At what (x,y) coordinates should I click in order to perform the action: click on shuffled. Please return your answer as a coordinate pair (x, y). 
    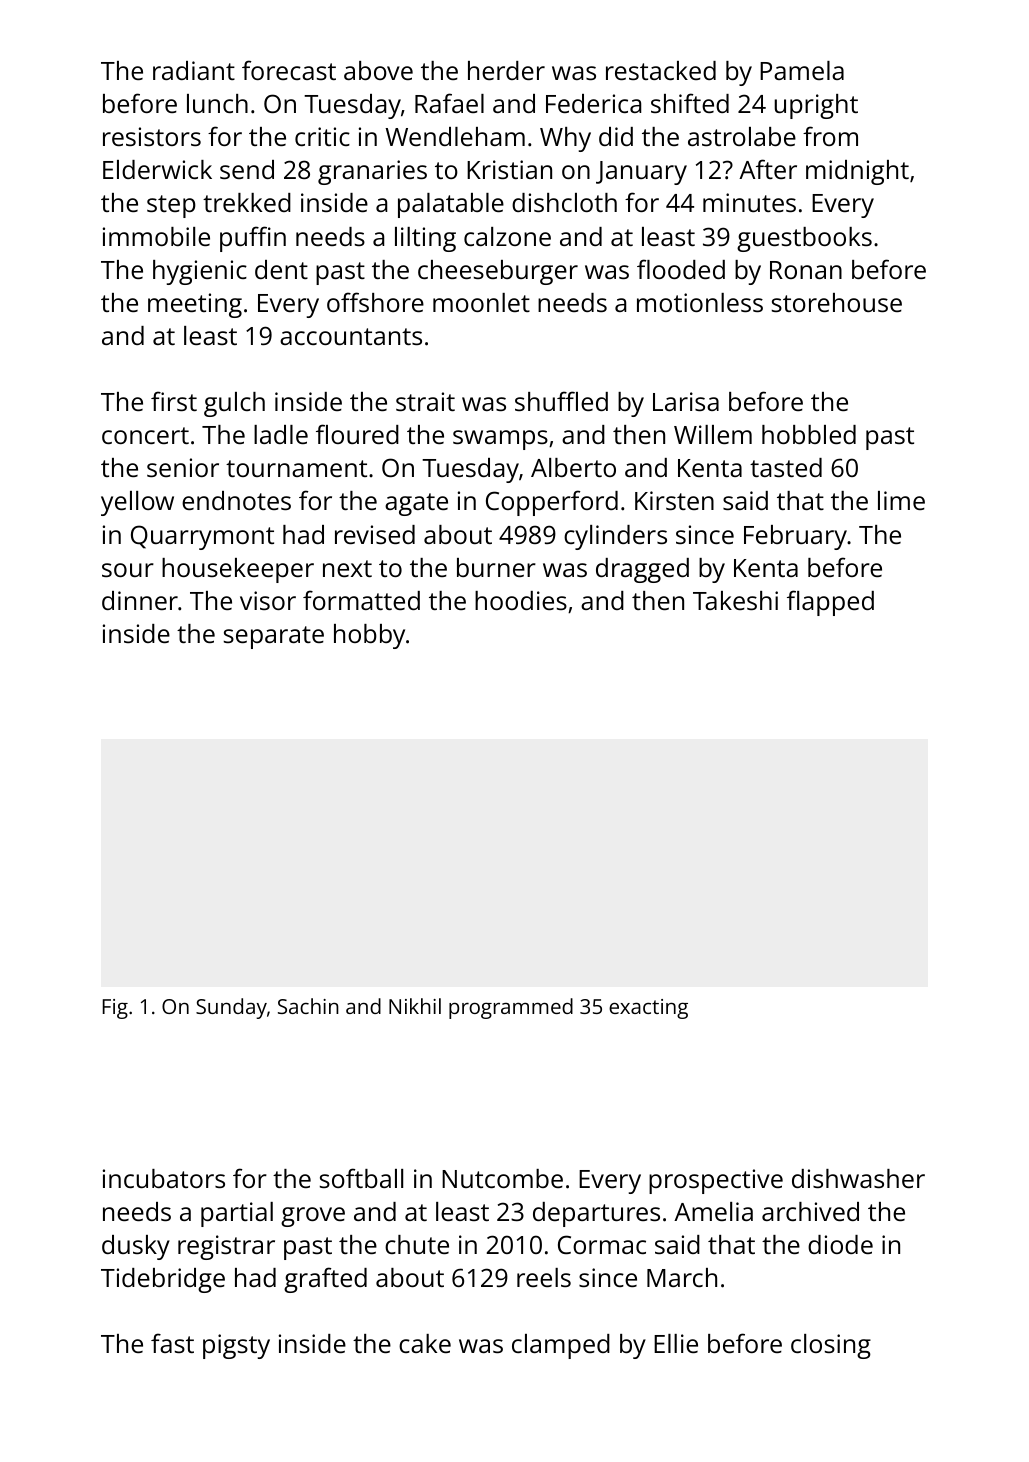
    Looking at the image, I should click on (561, 401).
